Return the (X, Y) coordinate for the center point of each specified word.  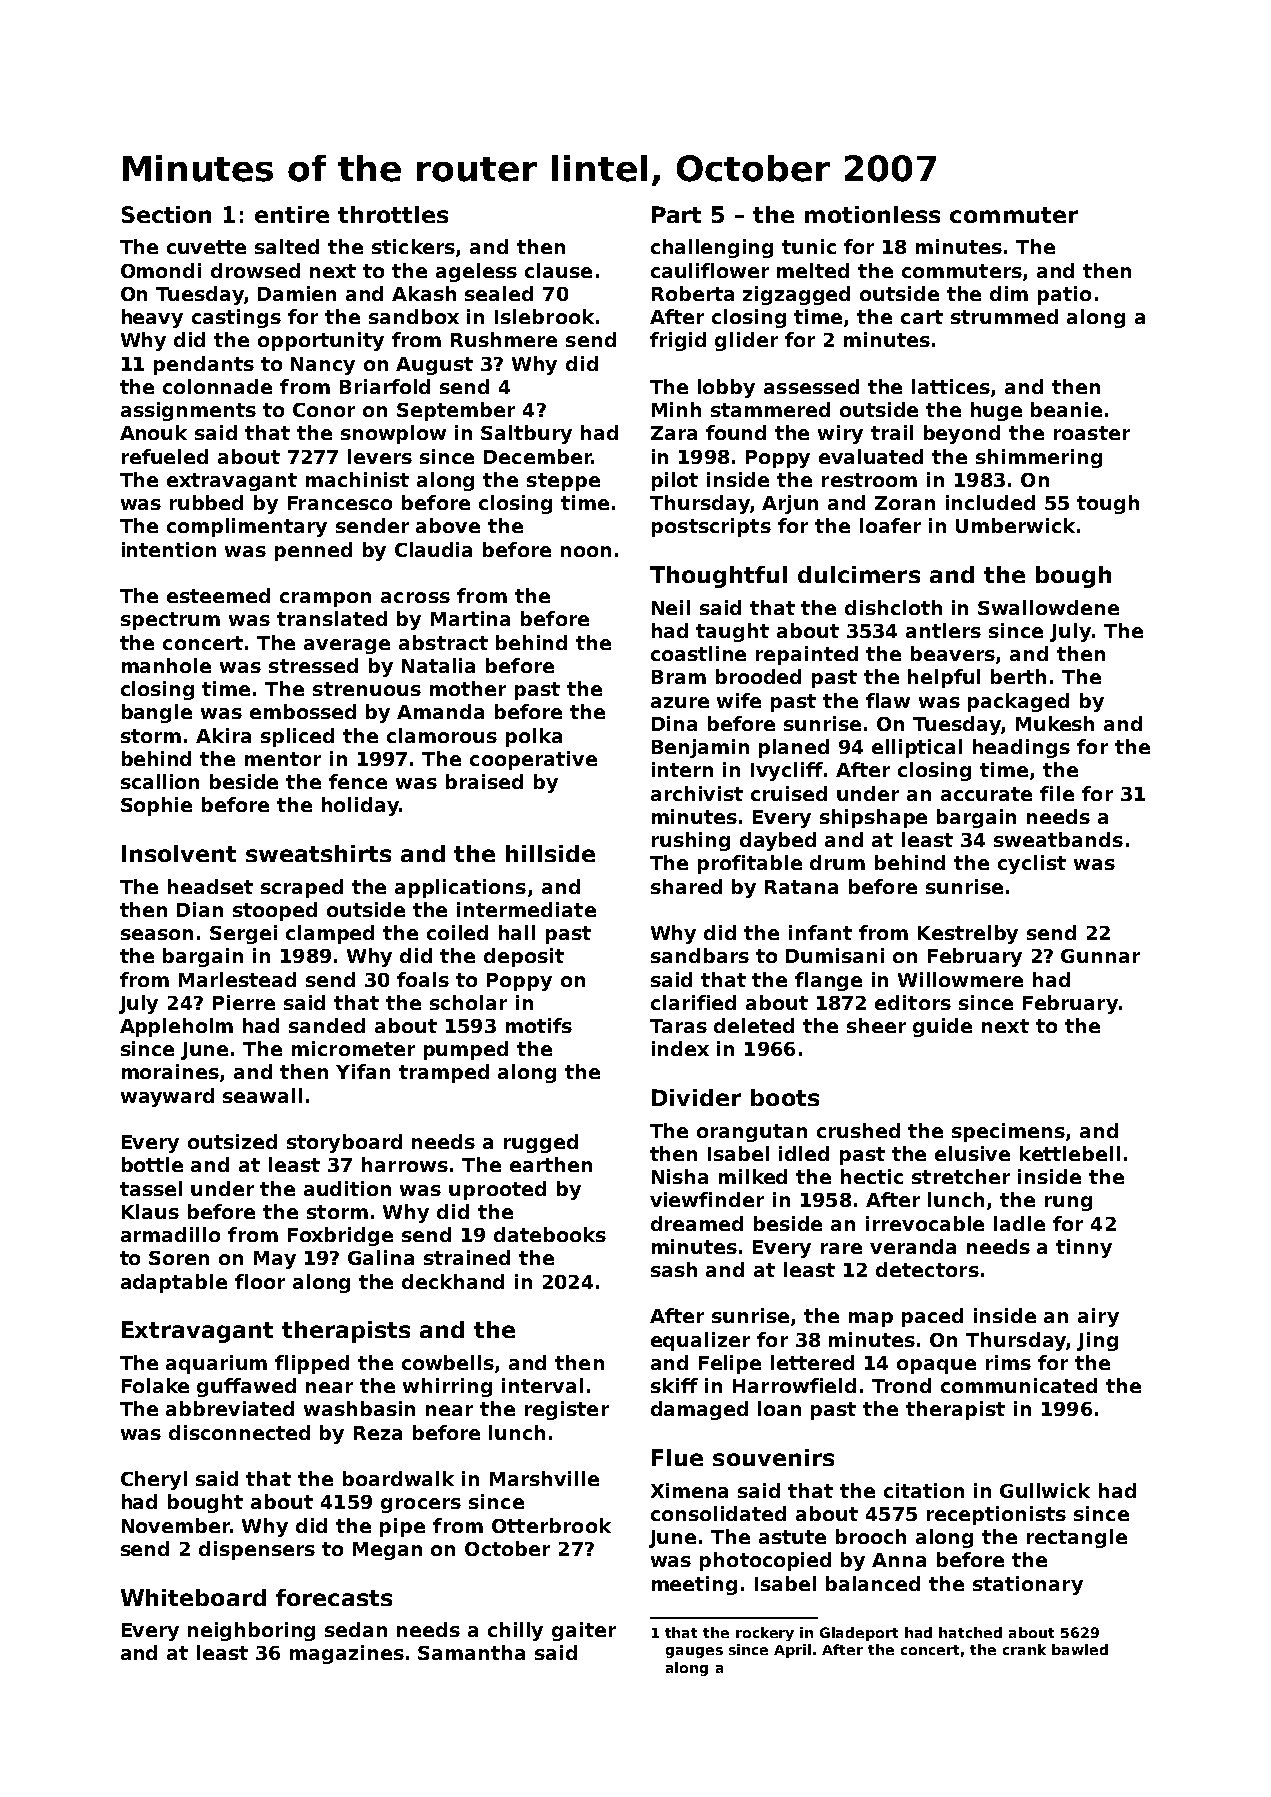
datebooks (550, 1234)
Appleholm (176, 1027)
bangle (157, 713)
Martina (470, 618)
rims (1008, 1362)
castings (236, 318)
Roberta (693, 293)
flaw (888, 700)
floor (260, 1281)
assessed (811, 386)
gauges (694, 1652)
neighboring (251, 1631)
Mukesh (1055, 723)
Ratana (801, 887)
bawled (1080, 1649)
